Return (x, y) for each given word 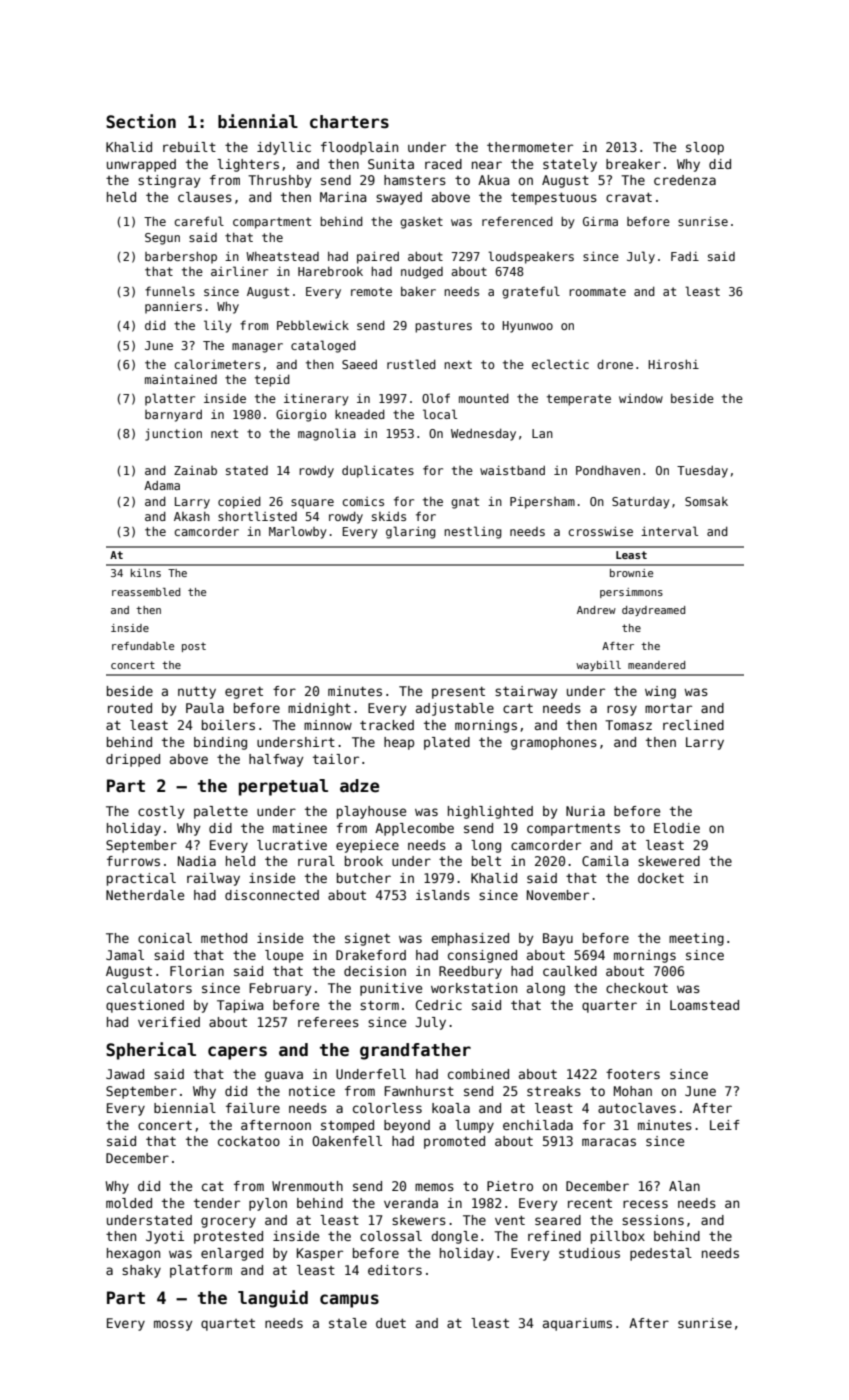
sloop (705, 148)
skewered (669, 861)
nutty (197, 692)
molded (129, 1203)
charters (349, 122)
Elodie (677, 828)
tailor (336, 759)
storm (379, 1005)
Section (141, 121)
